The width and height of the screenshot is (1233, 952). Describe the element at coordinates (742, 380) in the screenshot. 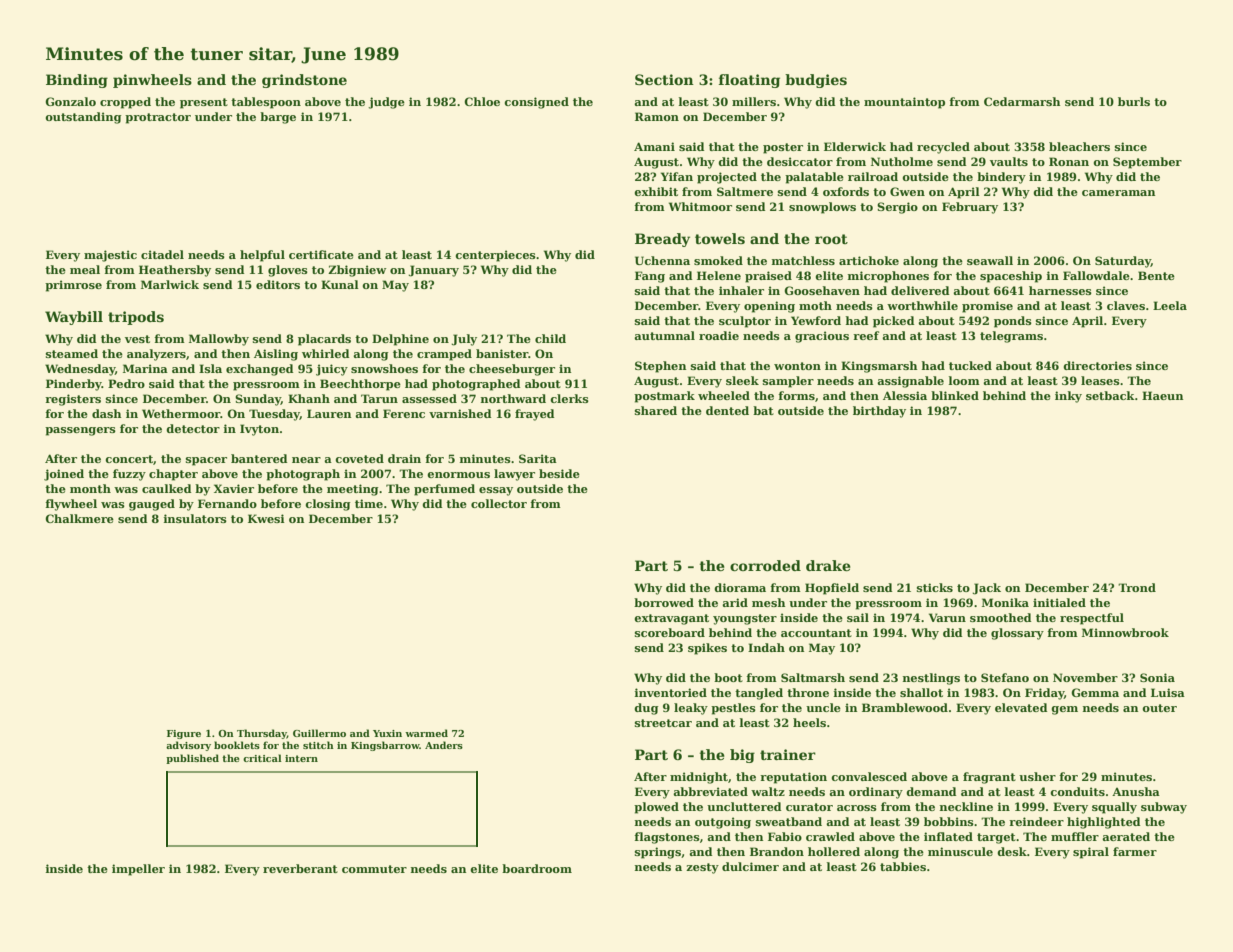

I see `sleek` at that location.
